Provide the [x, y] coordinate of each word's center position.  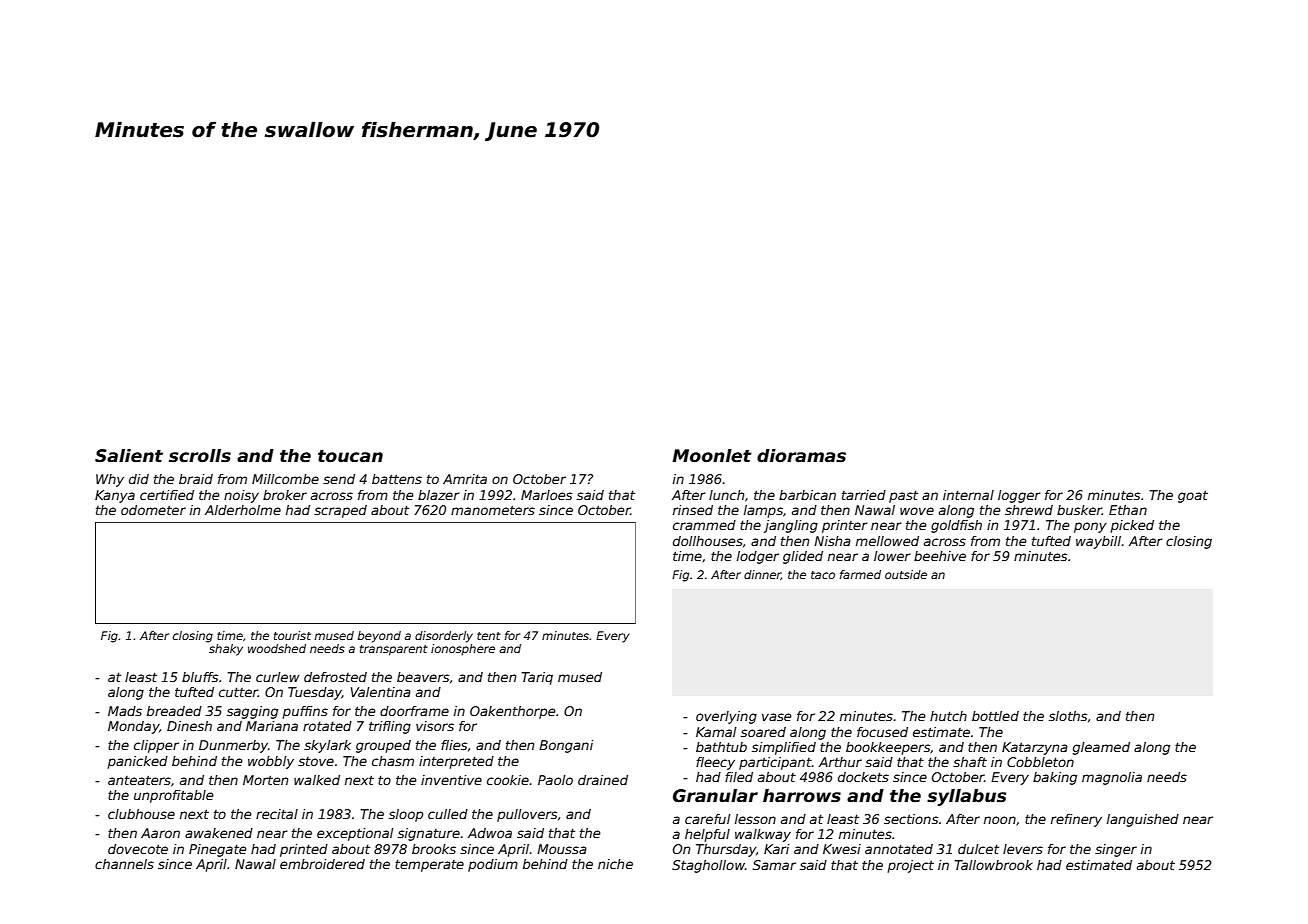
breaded [174, 711]
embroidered [322, 864]
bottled [995, 716]
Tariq [537, 678]
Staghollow [708, 866]
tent [489, 636]
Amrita [465, 479]
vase [777, 717]
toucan [350, 456]
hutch [948, 716]
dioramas [801, 456]
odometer [153, 510]
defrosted [335, 677]
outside [906, 574]
